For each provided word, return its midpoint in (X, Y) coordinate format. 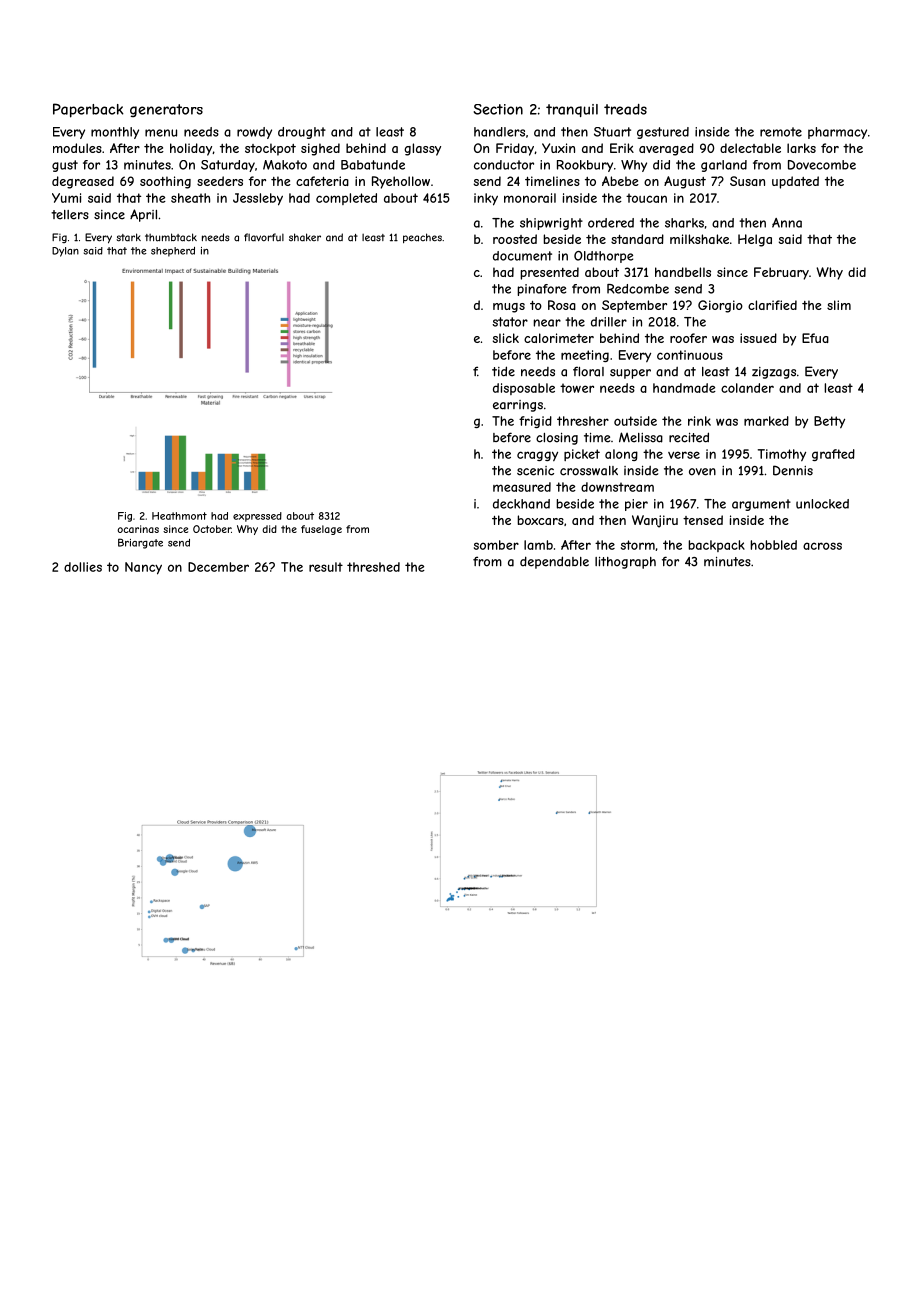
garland (724, 166)
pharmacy (837, 133)
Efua (815, 338)
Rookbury (585, 166)
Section (498, 109)
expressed (257, 517)
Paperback (88, 110)
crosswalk (589, 471)
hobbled (773, 545)
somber (496, 545)
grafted (833, 455)
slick (506, 338)
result (326, 567)
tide (503, 371)
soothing (165, 182)
